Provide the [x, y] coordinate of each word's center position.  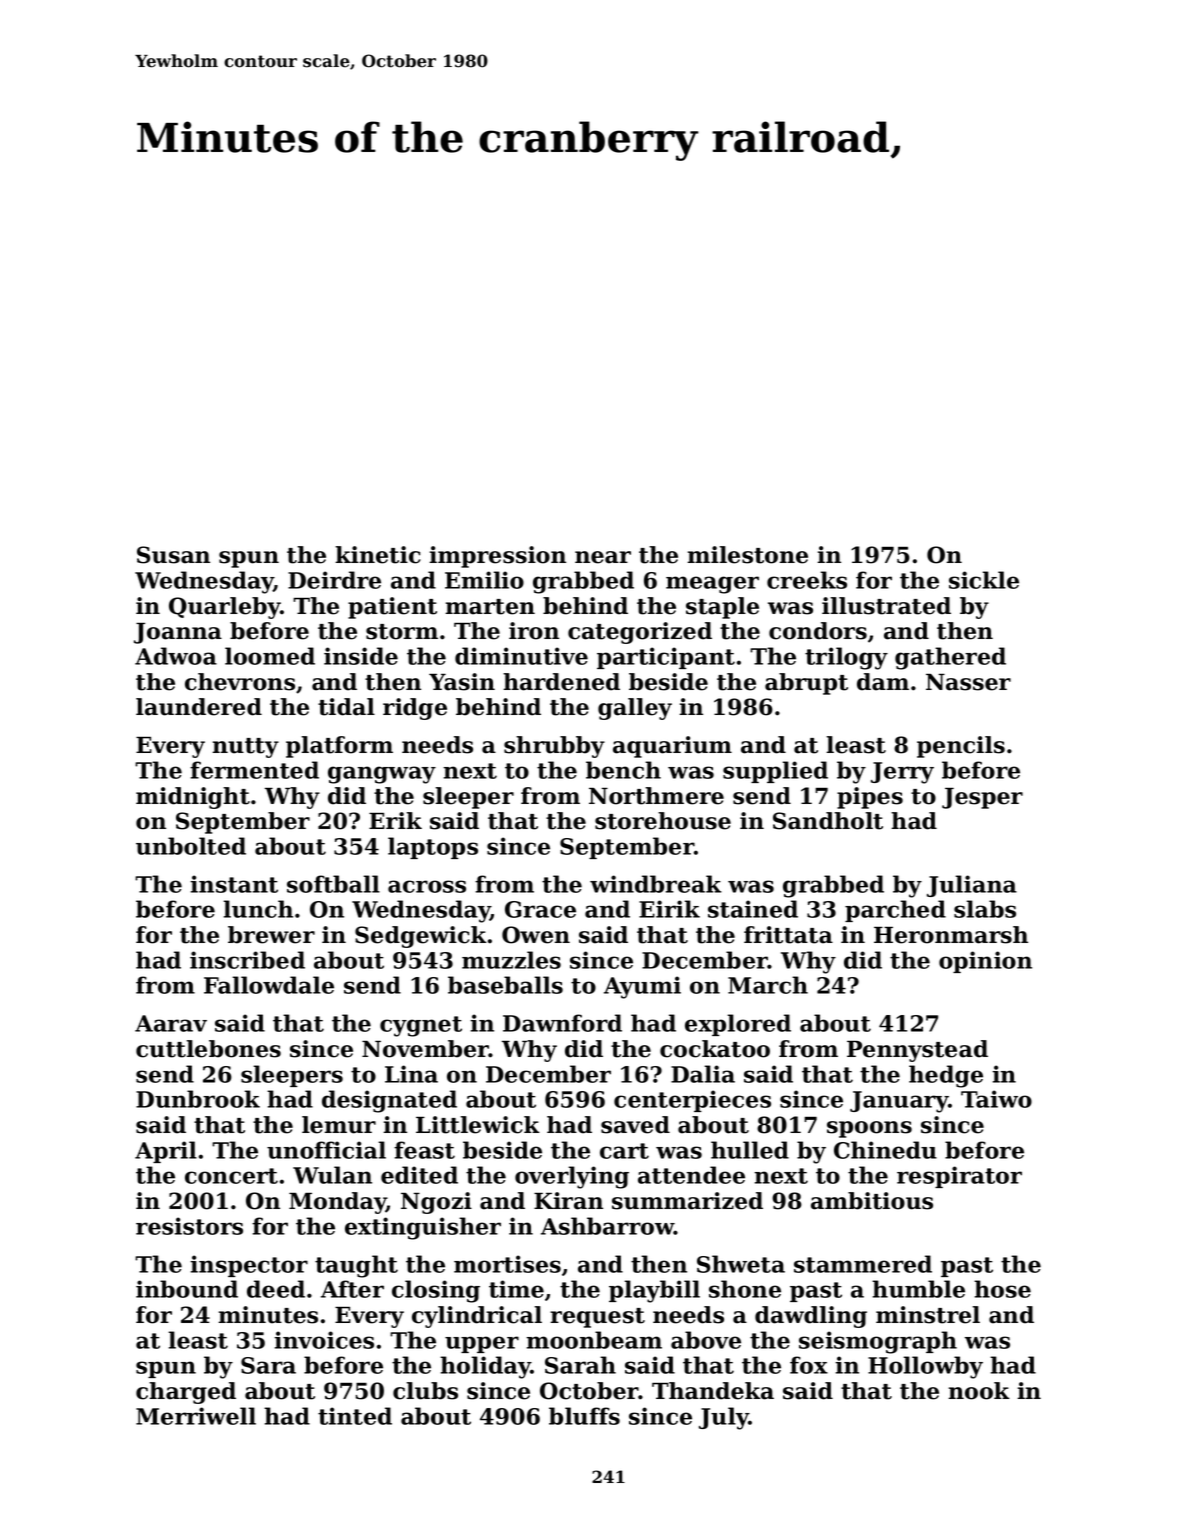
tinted [355, 1416]
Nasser [968, 682]
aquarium [672, 747]
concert [231, 1176]
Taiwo [996, 1099]
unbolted [191, 846]
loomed [270, 656]
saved [635, 1125]
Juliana [972, 886]
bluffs [584, 1416]
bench [623, 770]
